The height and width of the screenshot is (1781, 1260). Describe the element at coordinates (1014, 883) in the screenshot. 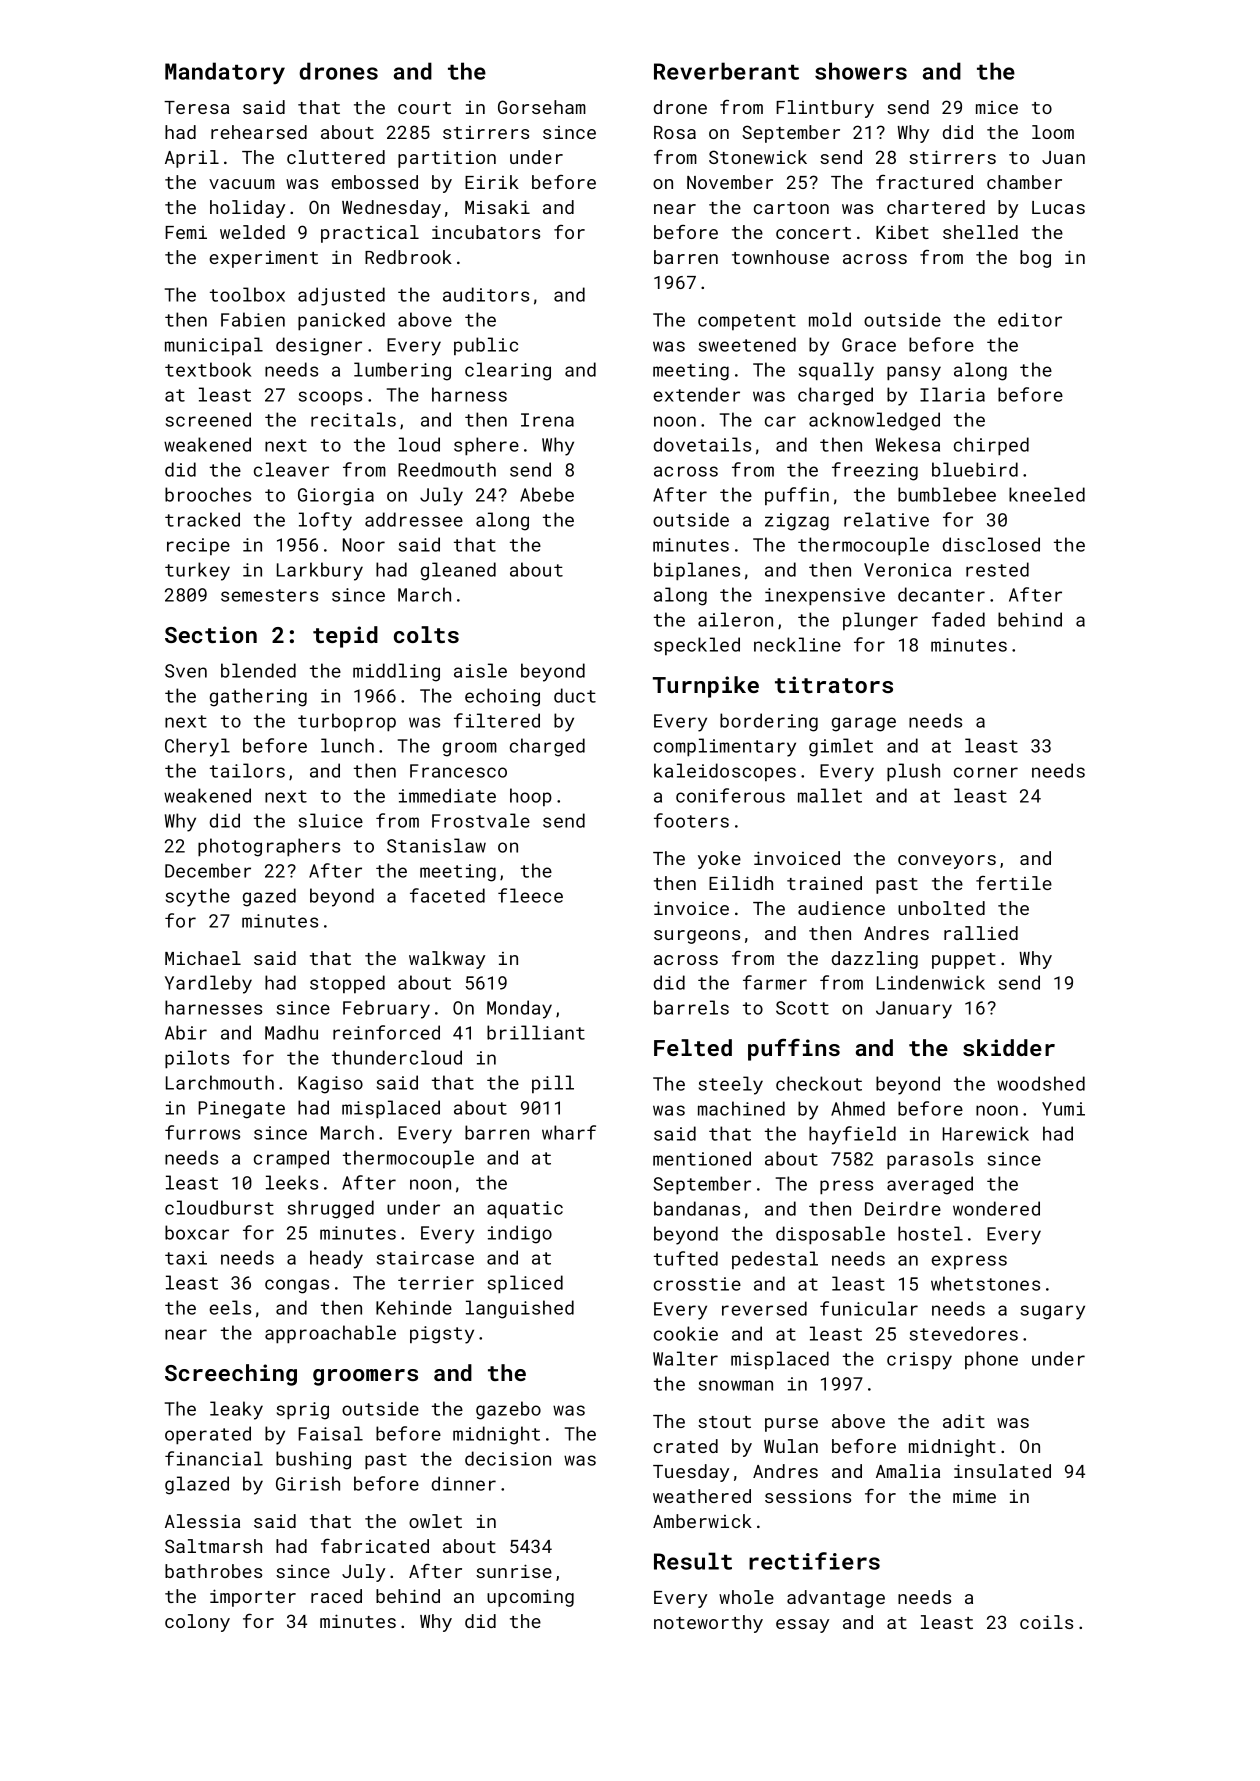

I see `fertile` at that location.
